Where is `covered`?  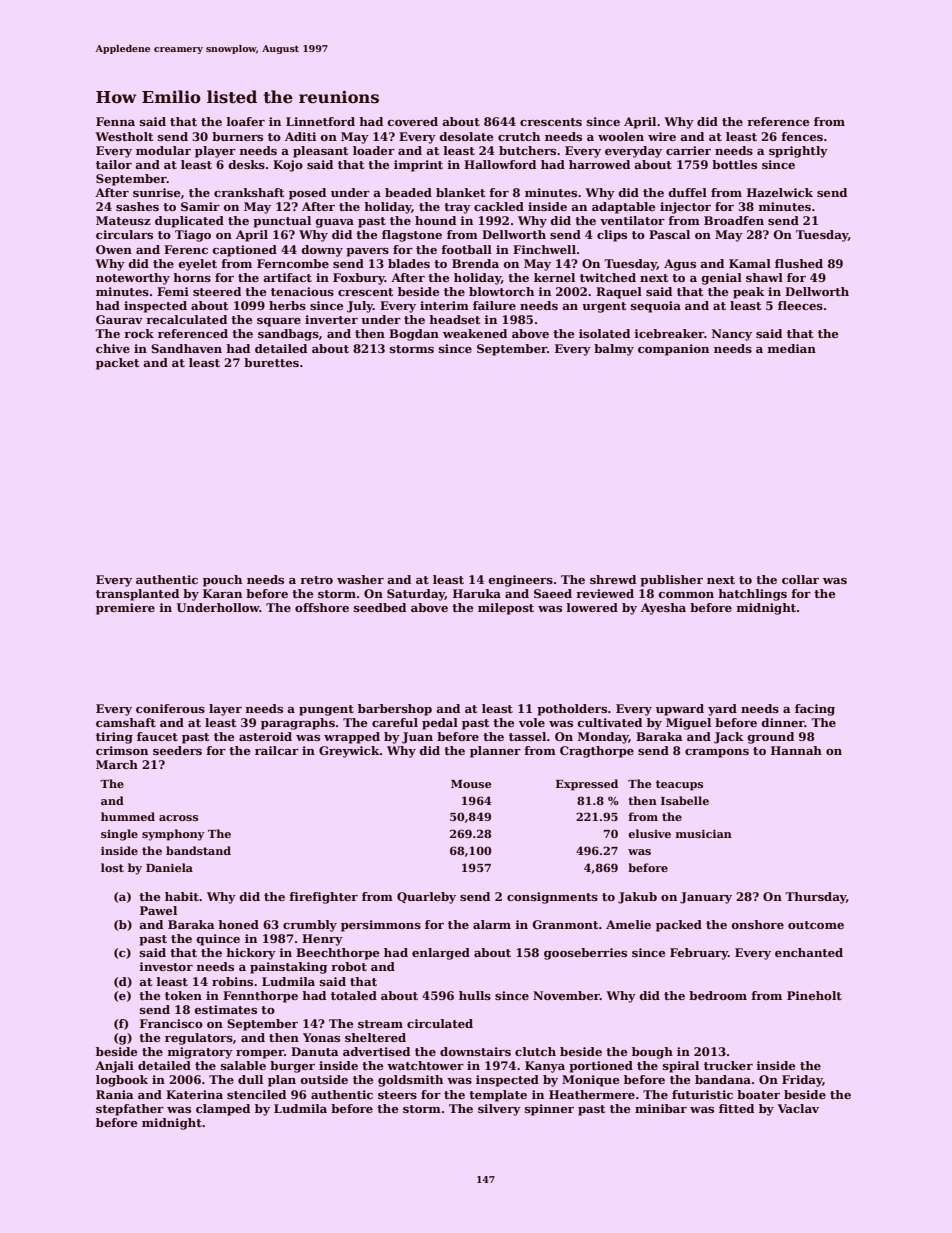
covered is located at coordinates (413, 121).
